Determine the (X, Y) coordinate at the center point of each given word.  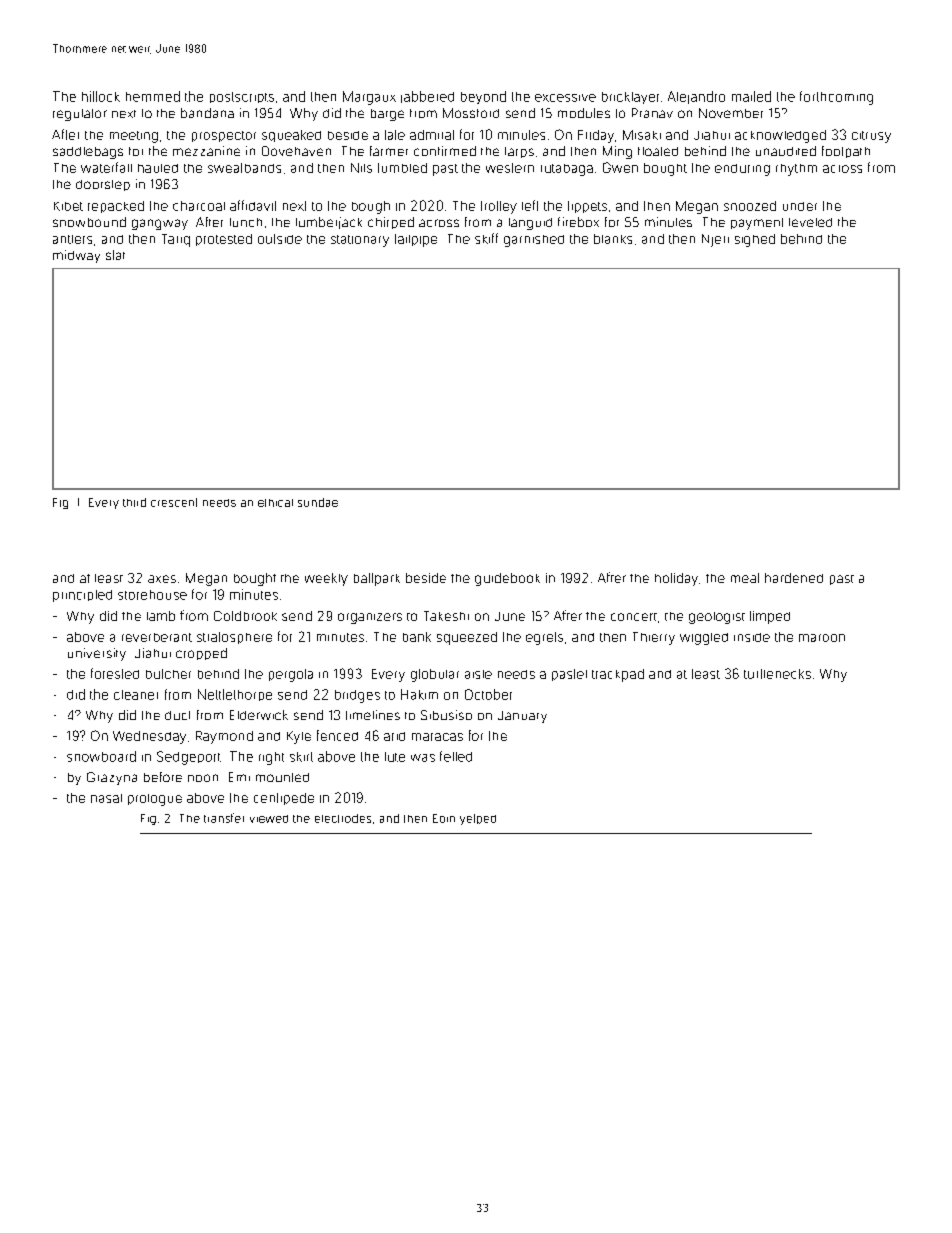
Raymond (224, 737)
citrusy (871, 137)
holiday (676, 579)
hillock (101, 96)
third (134, 502)
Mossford (471, 113)
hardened (794, 578)
